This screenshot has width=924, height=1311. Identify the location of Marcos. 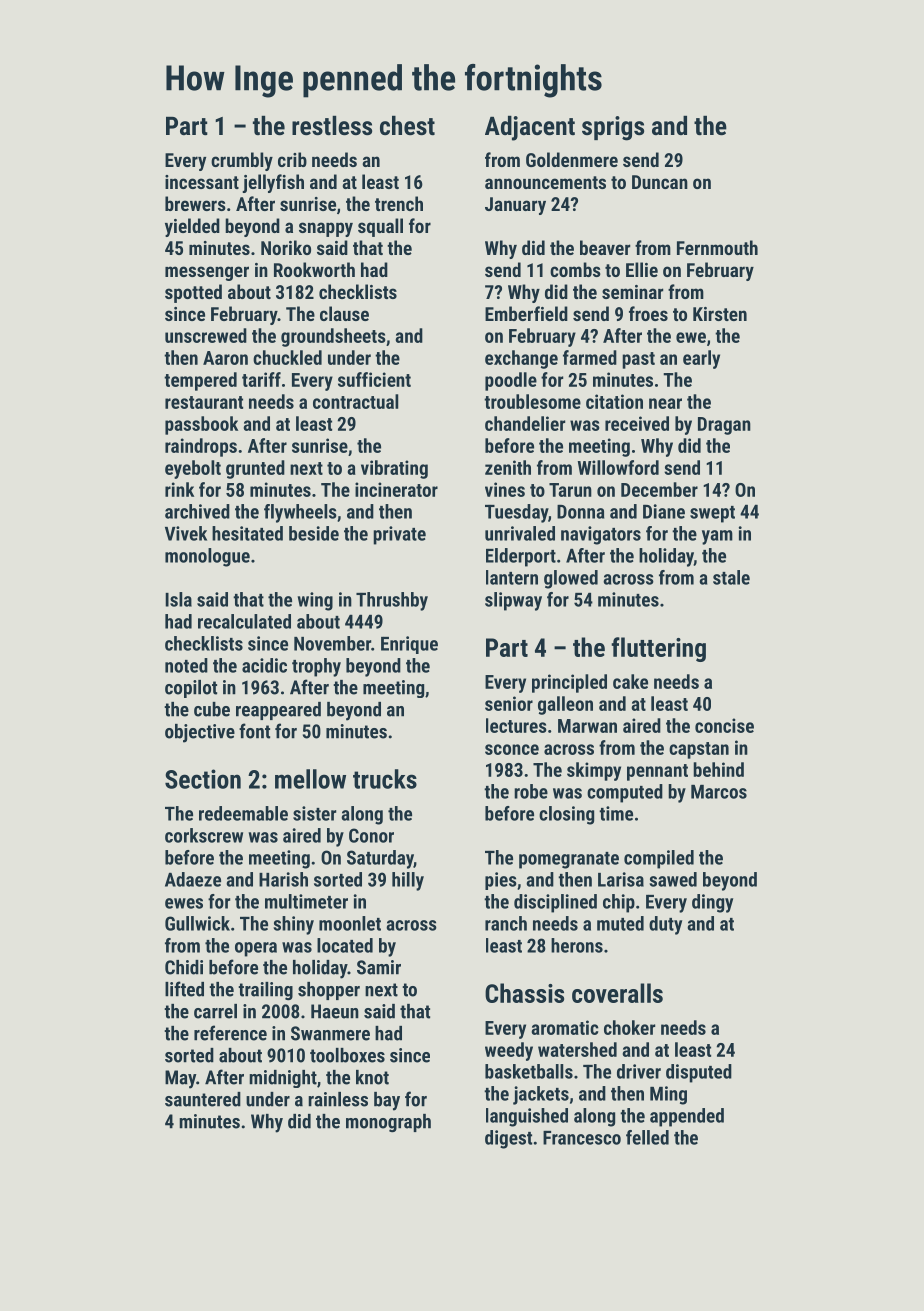
(719, 792).
